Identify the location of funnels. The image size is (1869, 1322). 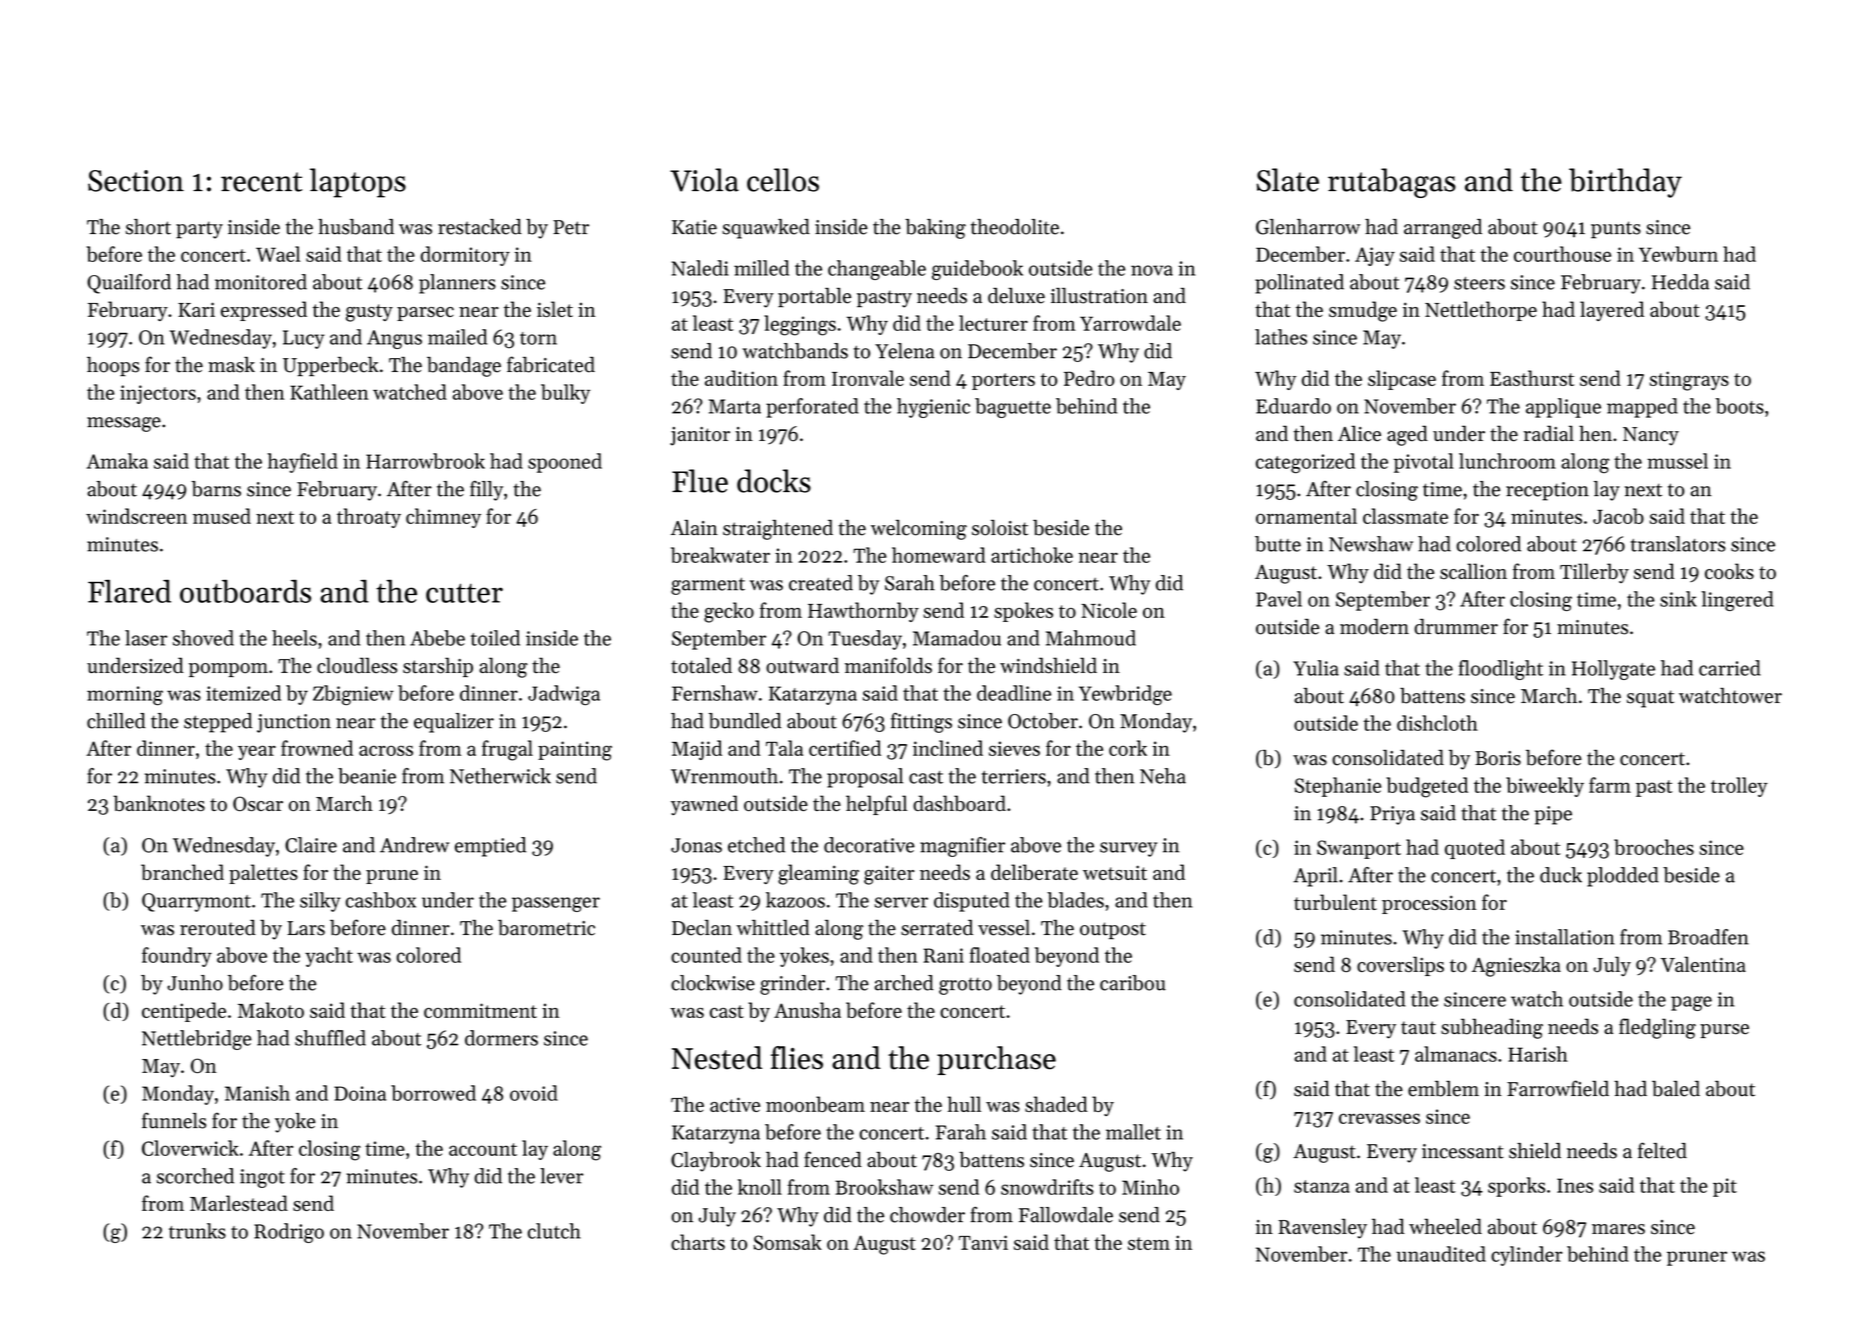
(174, 1120).
